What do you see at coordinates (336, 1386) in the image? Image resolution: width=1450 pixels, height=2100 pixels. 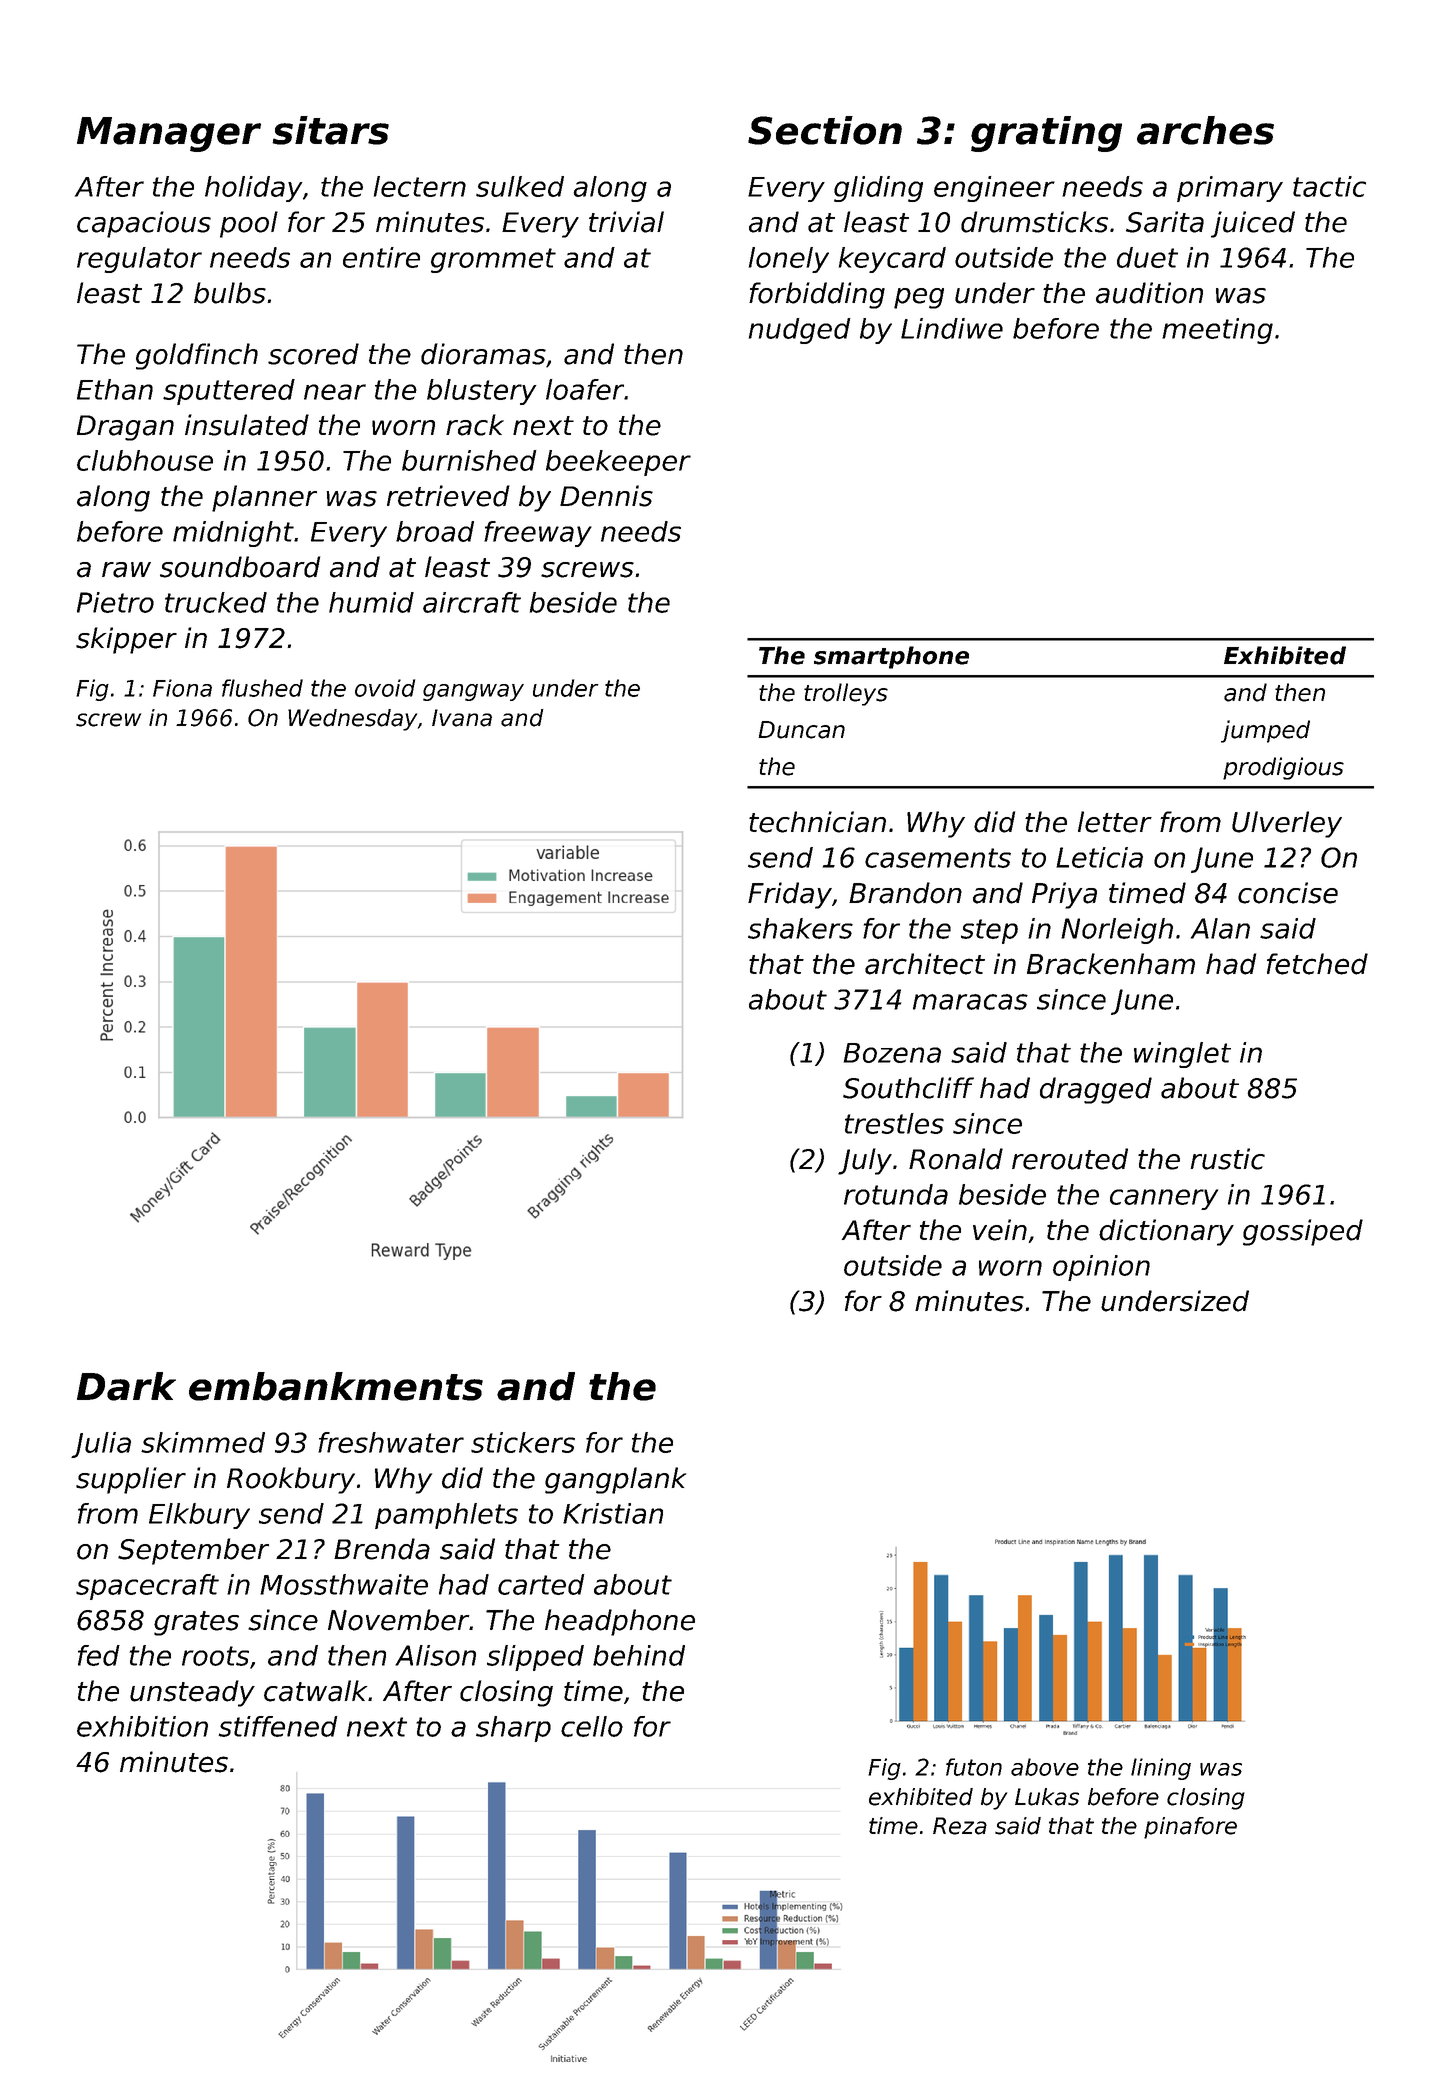 I see `embankments` at bounding box center [336, 1386].
